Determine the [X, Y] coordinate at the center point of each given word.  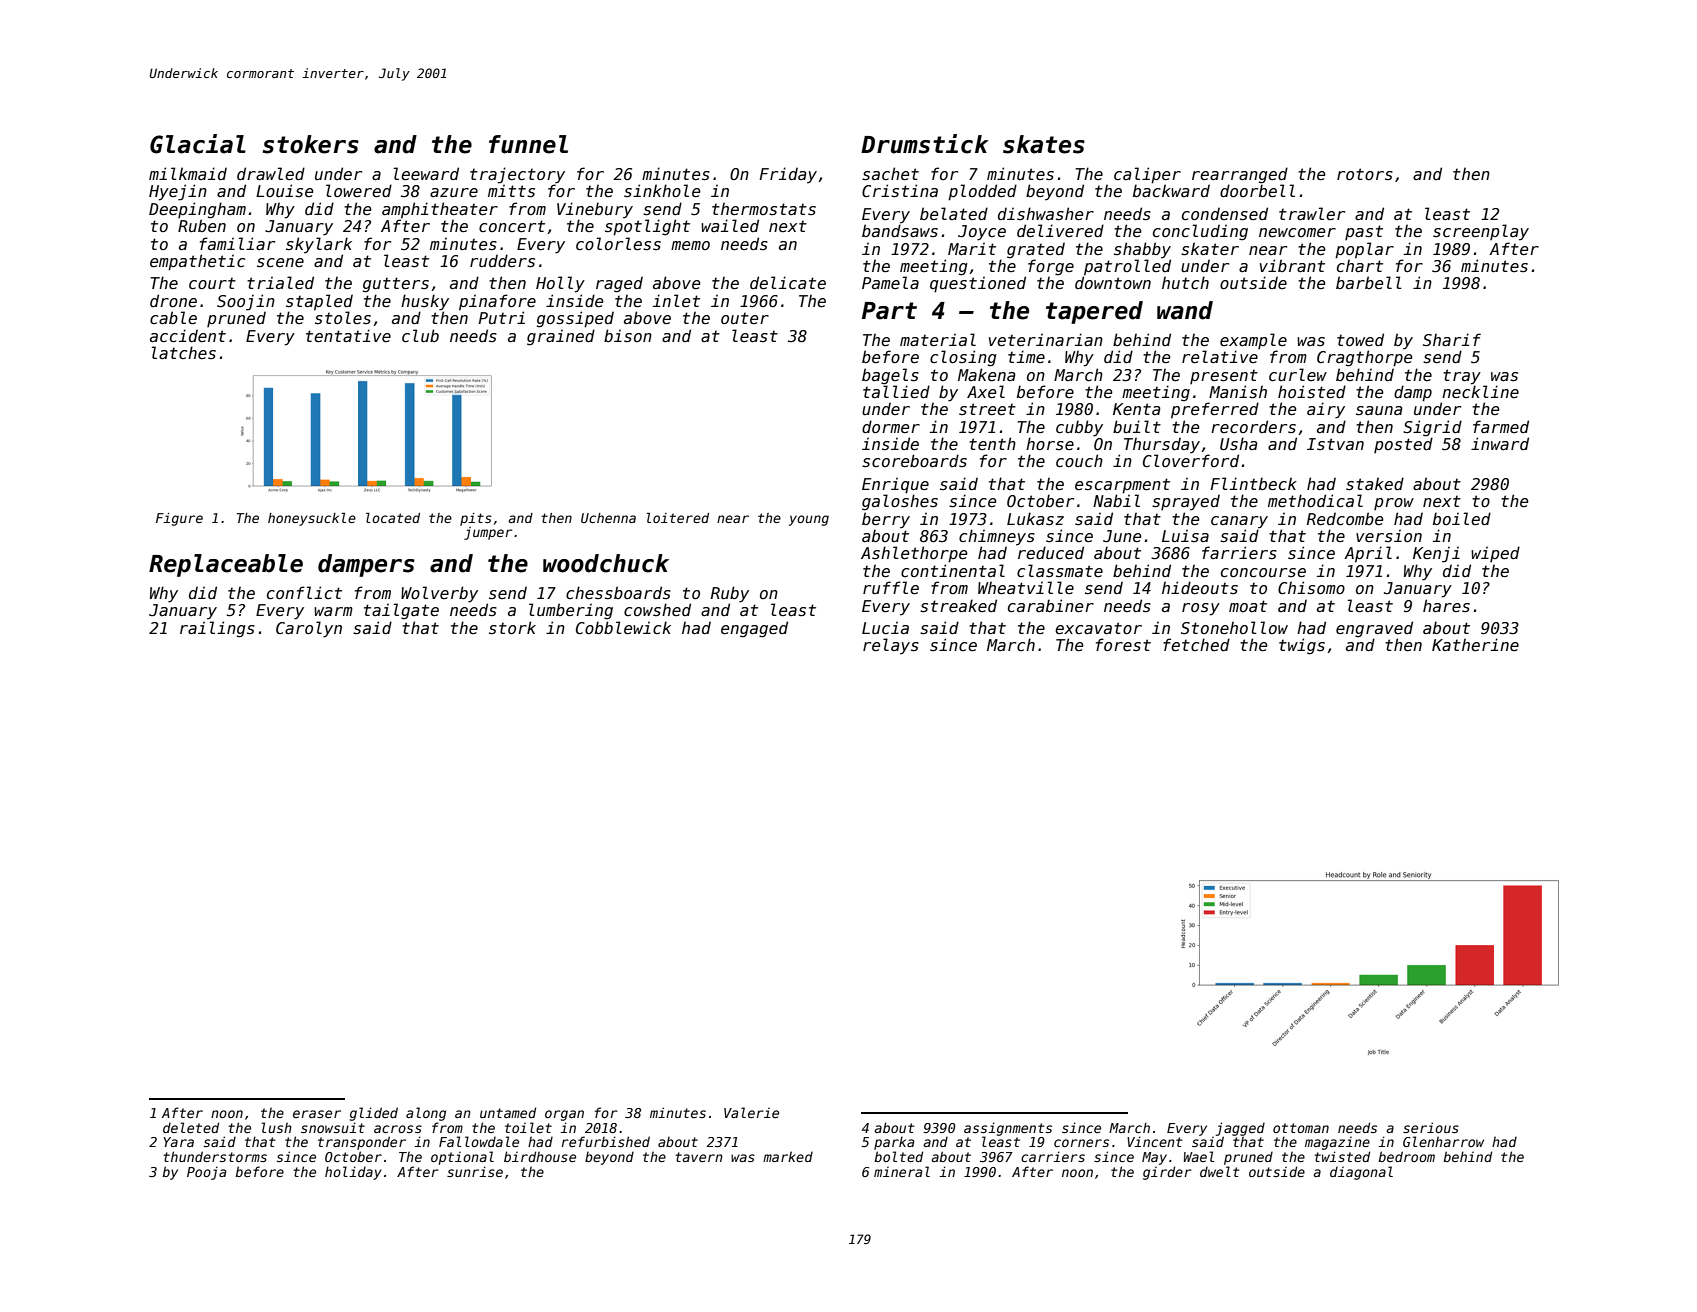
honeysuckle [312, 519]
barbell [1369, 283]
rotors [1365, 174]
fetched [1196, 644]
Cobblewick [623, 628]
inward [1500, 443]
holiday [353, 1173]
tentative [348, 335]
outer [745, 318]
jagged [1240, 1129]
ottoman [1301, 1128]
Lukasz [1035, 518]
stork [512, 627]
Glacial [198, 144]
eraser [317, 1114]
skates [1044, 144]
